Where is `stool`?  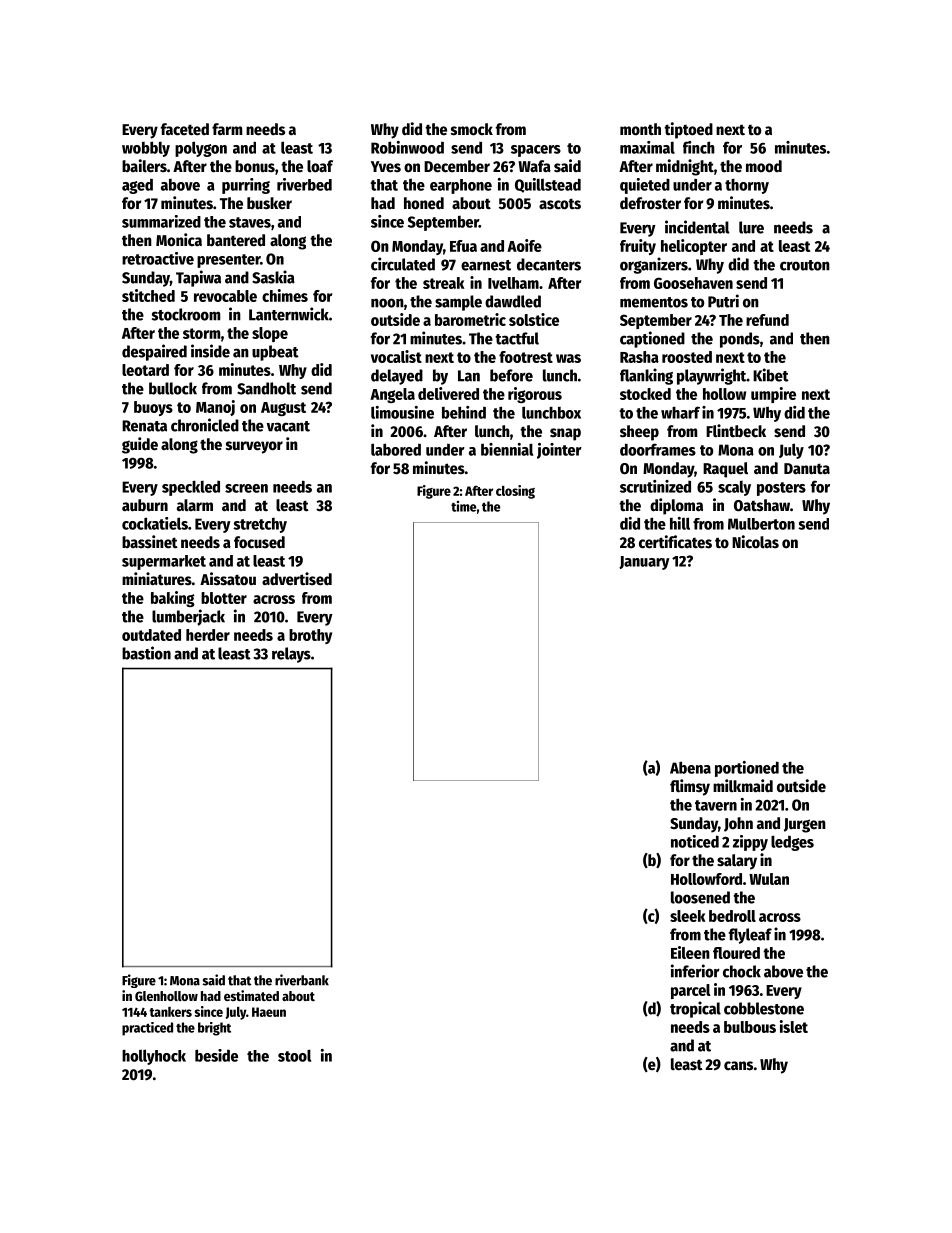
stool is located at coordinates (294, 1055).
